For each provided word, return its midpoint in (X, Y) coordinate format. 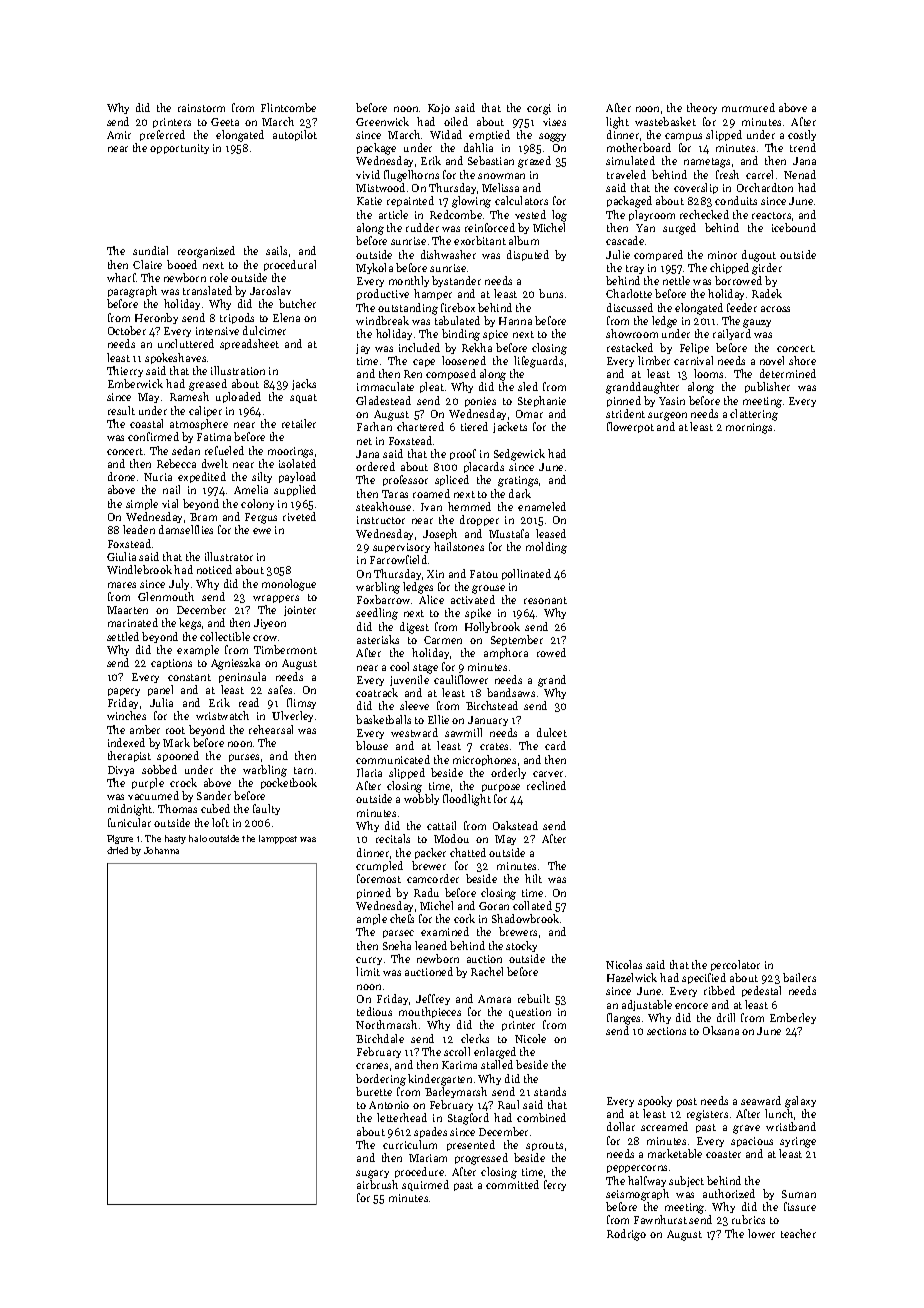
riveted (299, 516)
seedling (377, 614)
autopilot (295, 135)
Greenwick (382, 121)
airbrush (377, 1184)
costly (802, 135)
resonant (545, 600)
